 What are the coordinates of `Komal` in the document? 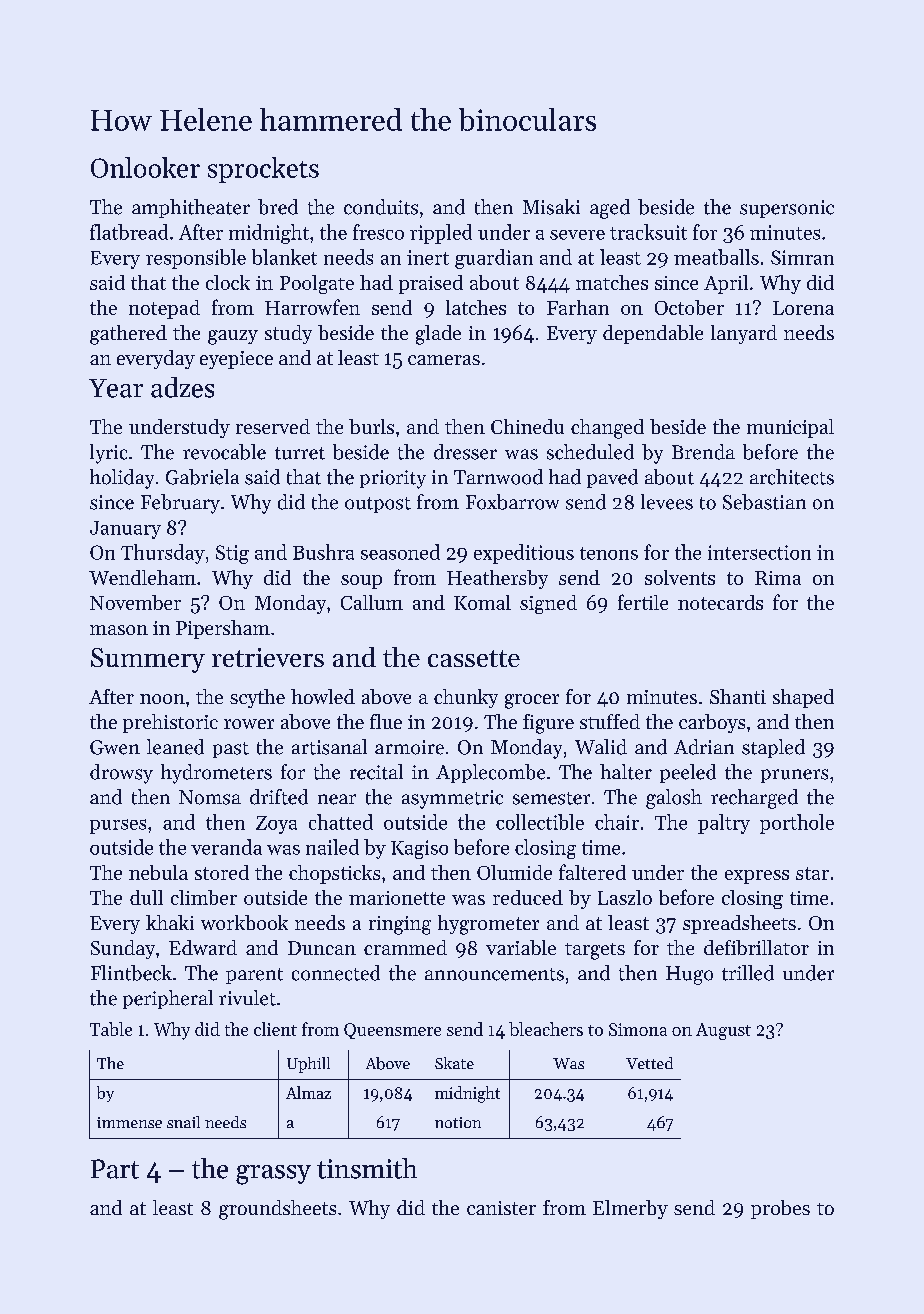 It's located at (482, 602).
